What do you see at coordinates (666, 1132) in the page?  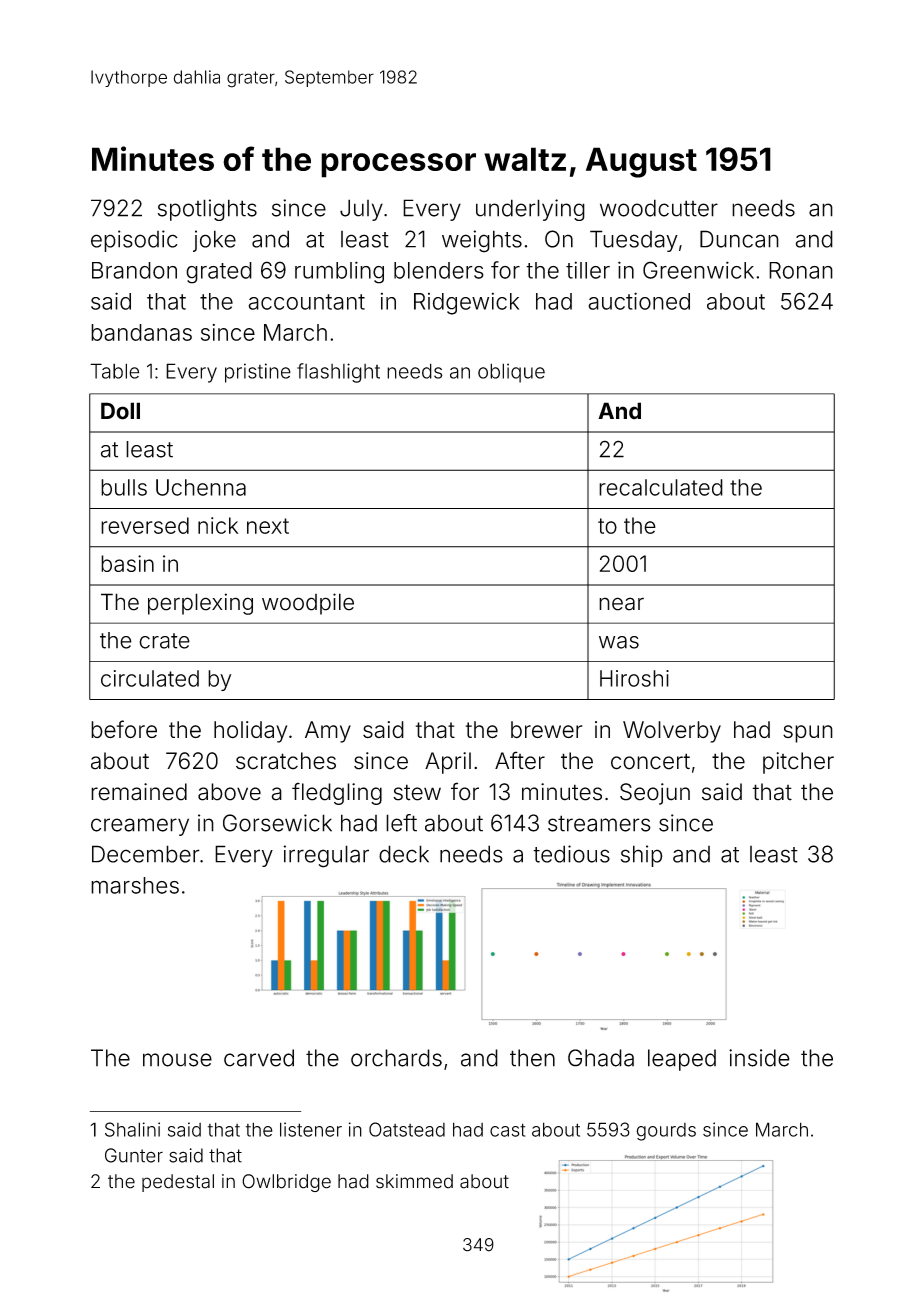 I see `gourds` at bounding box center [666, 1132].
